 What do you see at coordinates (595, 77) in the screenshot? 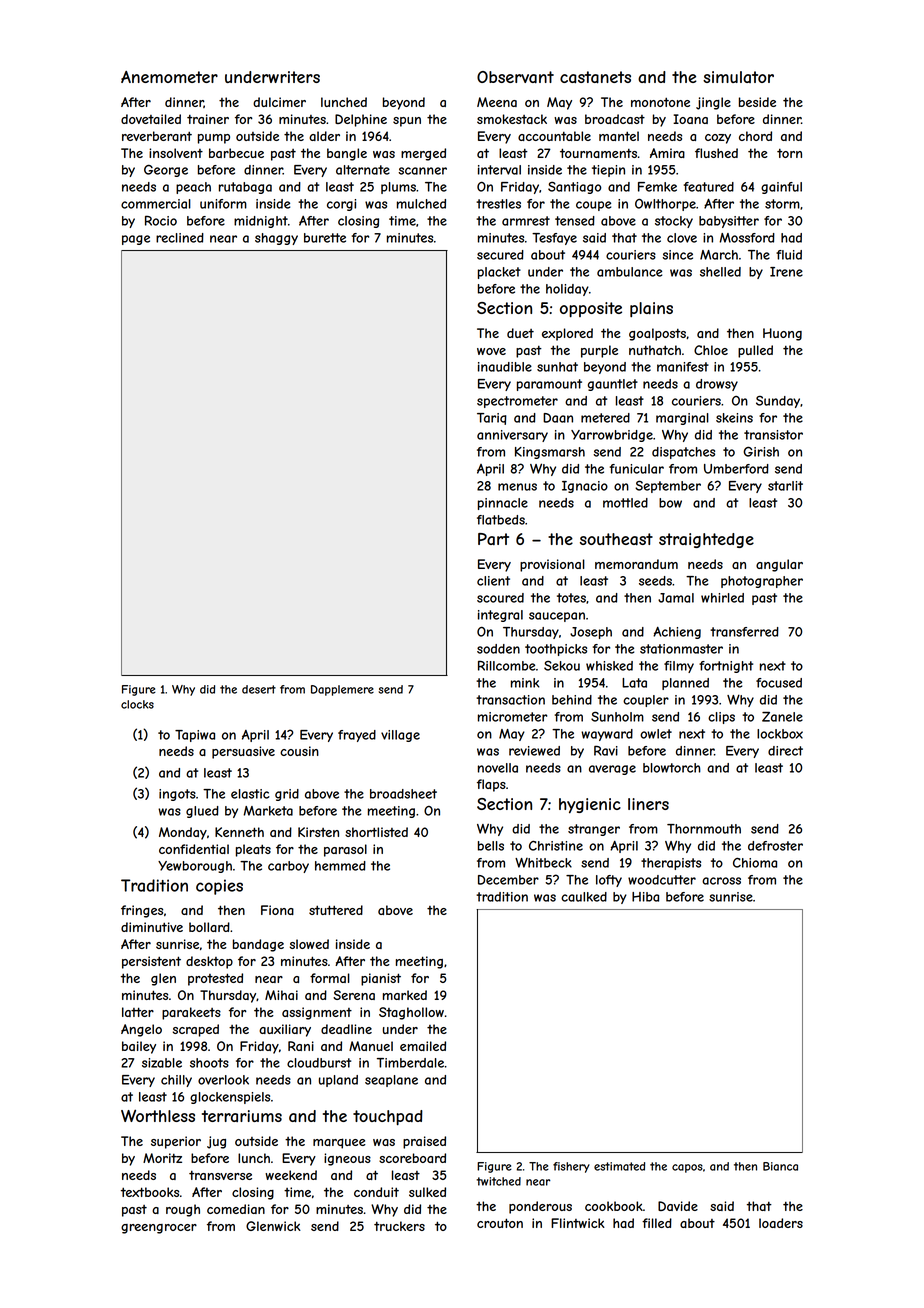
I see `castanets` at bounding box center [595, 77].
